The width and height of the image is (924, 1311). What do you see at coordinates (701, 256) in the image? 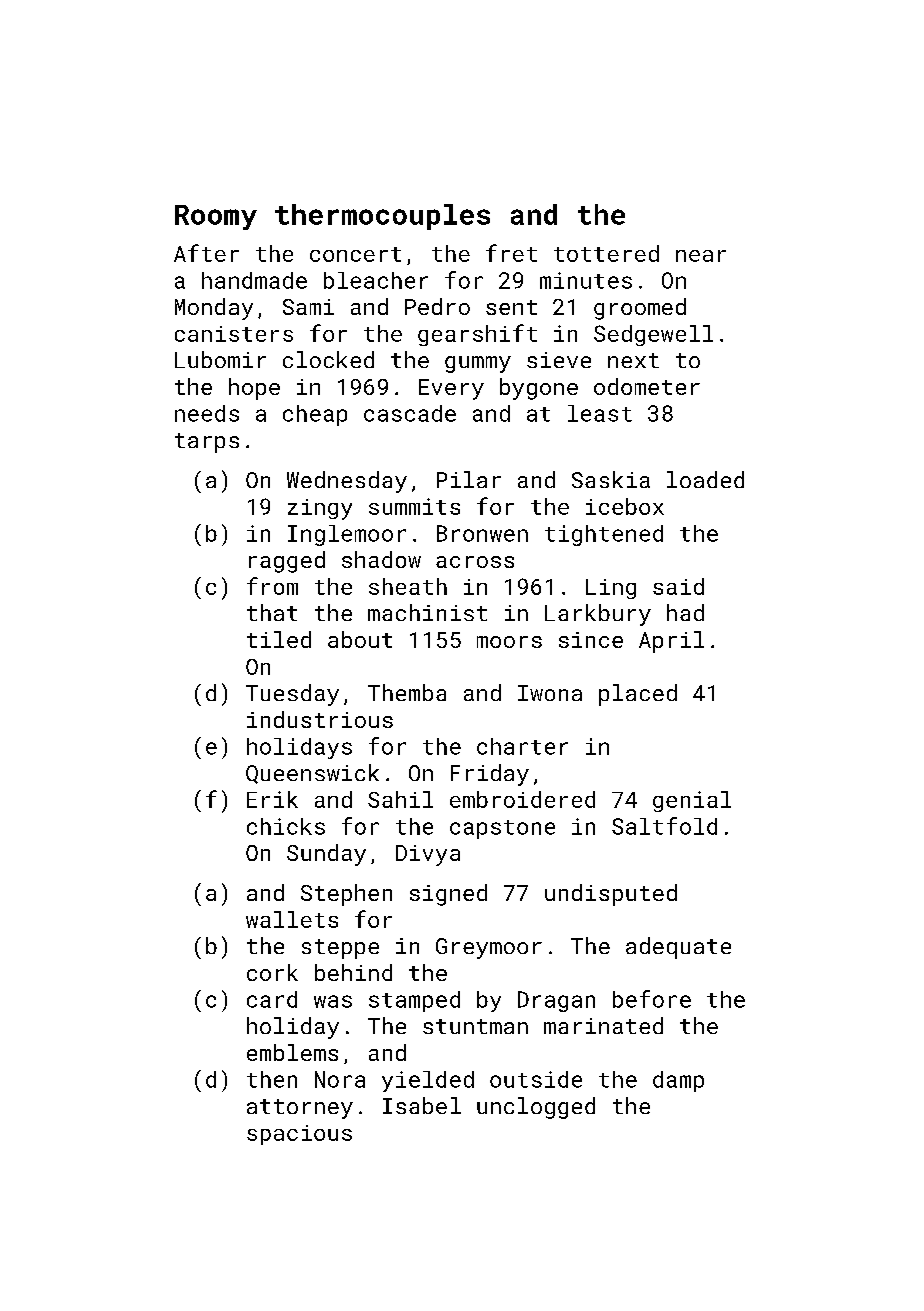
I see `near` at bounding box center [701, 256].
